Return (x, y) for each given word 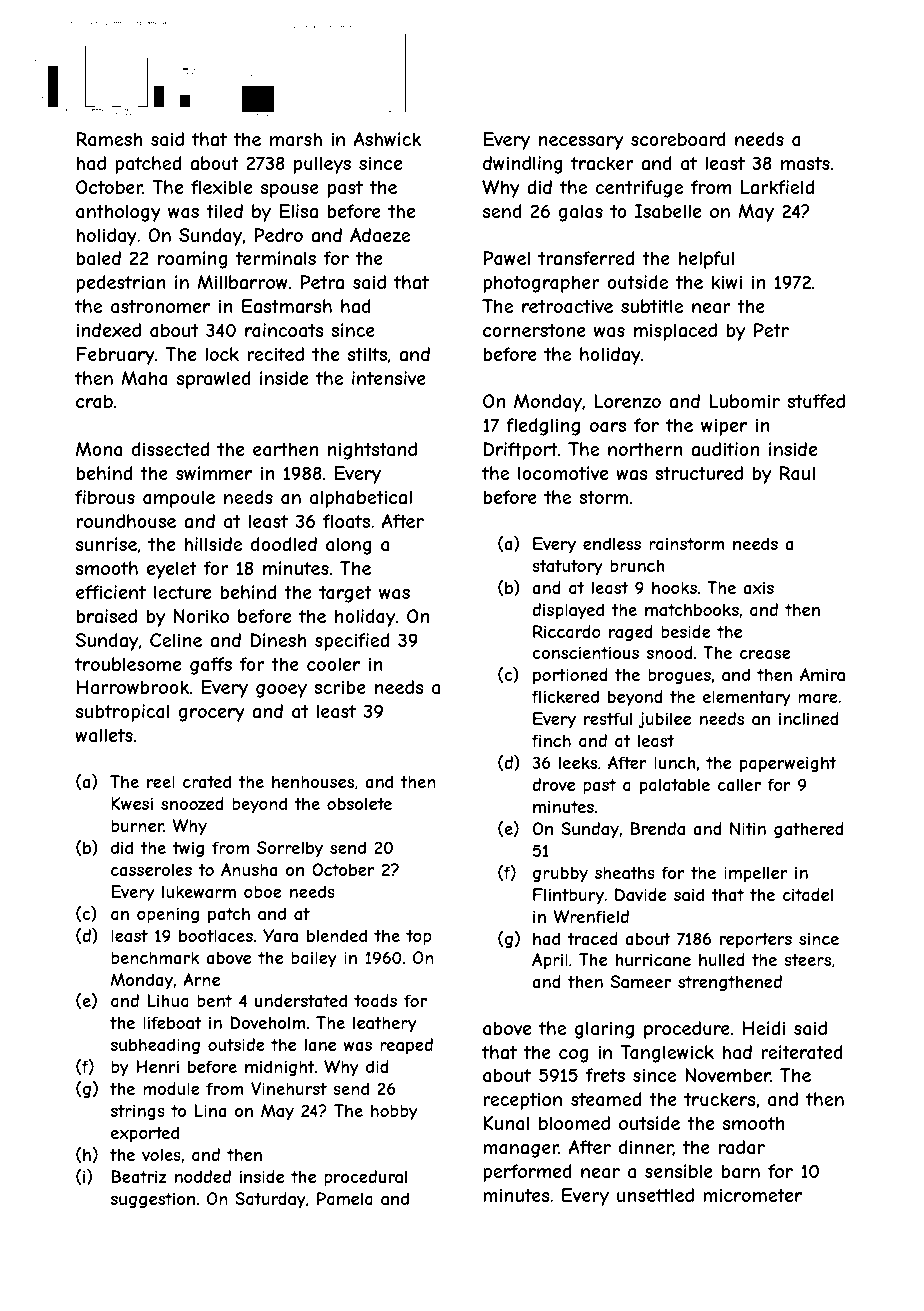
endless (612, 543)
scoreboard (678, 139)
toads (375, 1000)
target (345, 594)
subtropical (122, 713)
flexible (221, 187)
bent (214, 1000)
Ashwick (387, 139)
